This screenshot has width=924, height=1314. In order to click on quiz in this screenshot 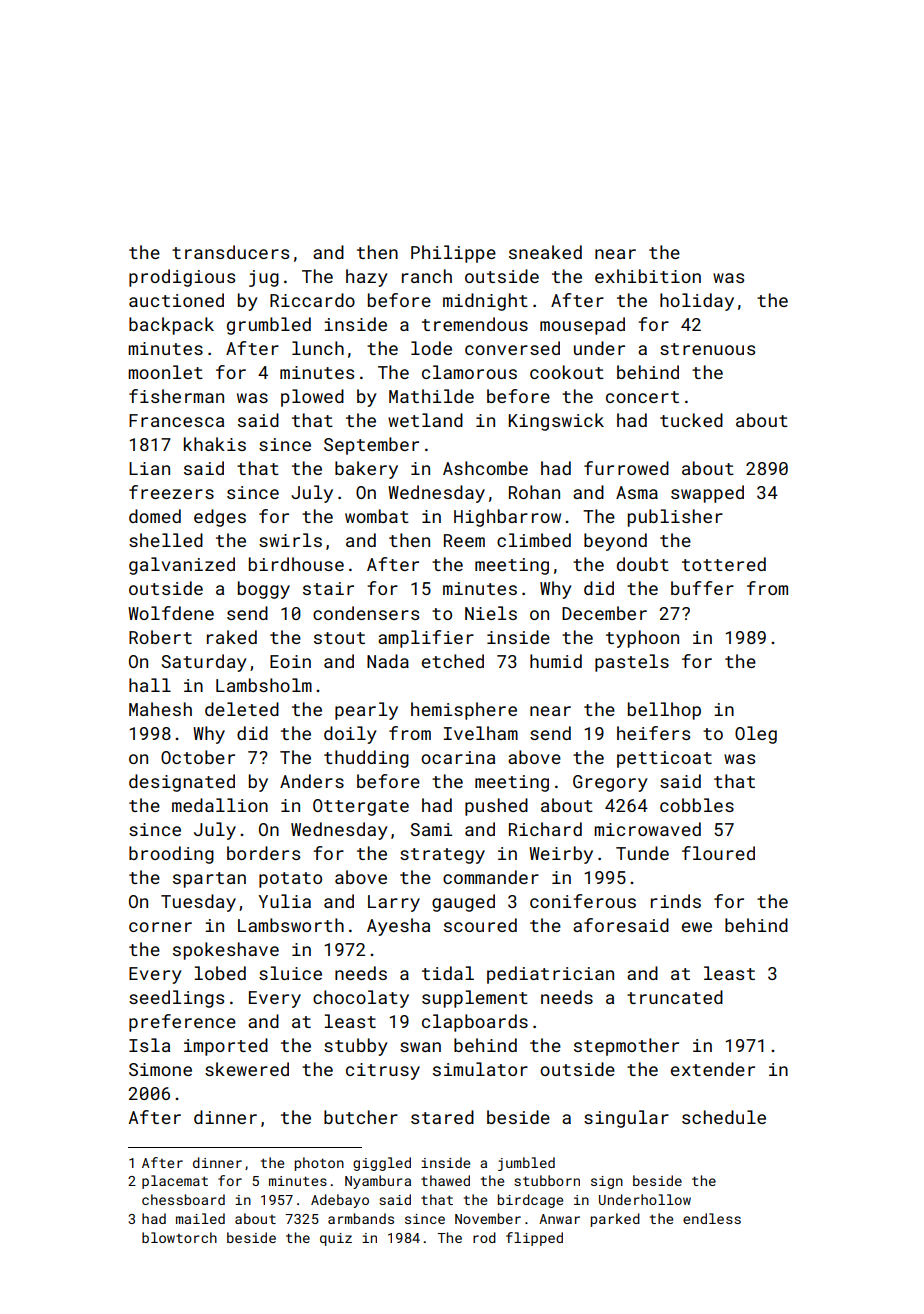, I will do `click(336, 1239)`.
